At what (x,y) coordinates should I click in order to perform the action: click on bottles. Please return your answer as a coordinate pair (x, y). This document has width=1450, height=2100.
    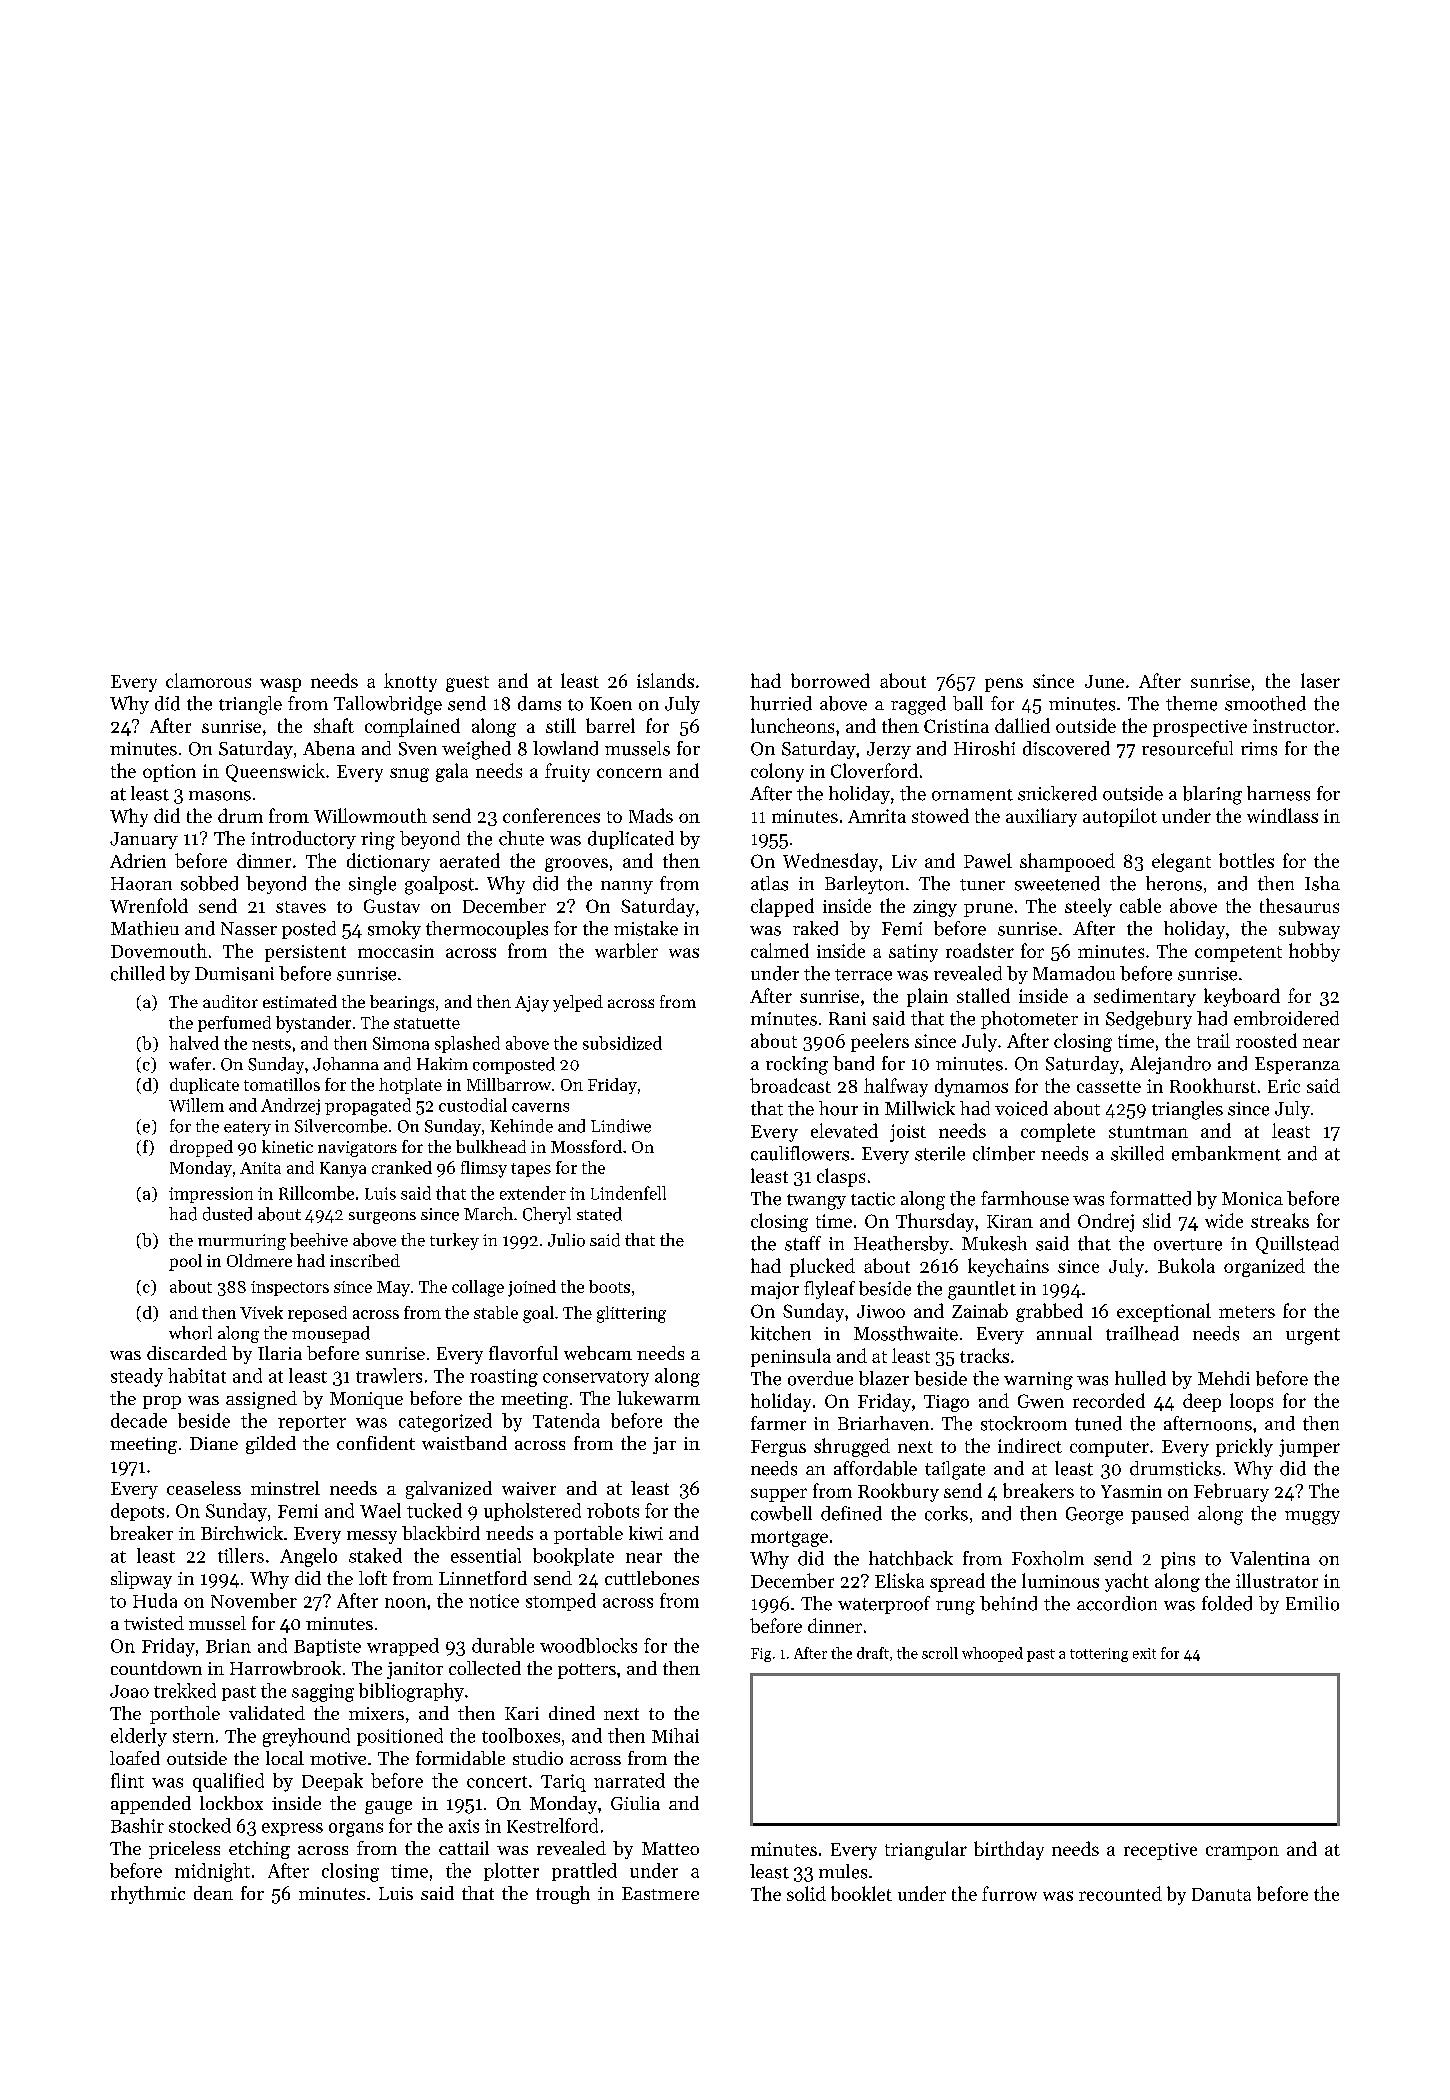
    Looking at the image, I should click on (1246, 860).
